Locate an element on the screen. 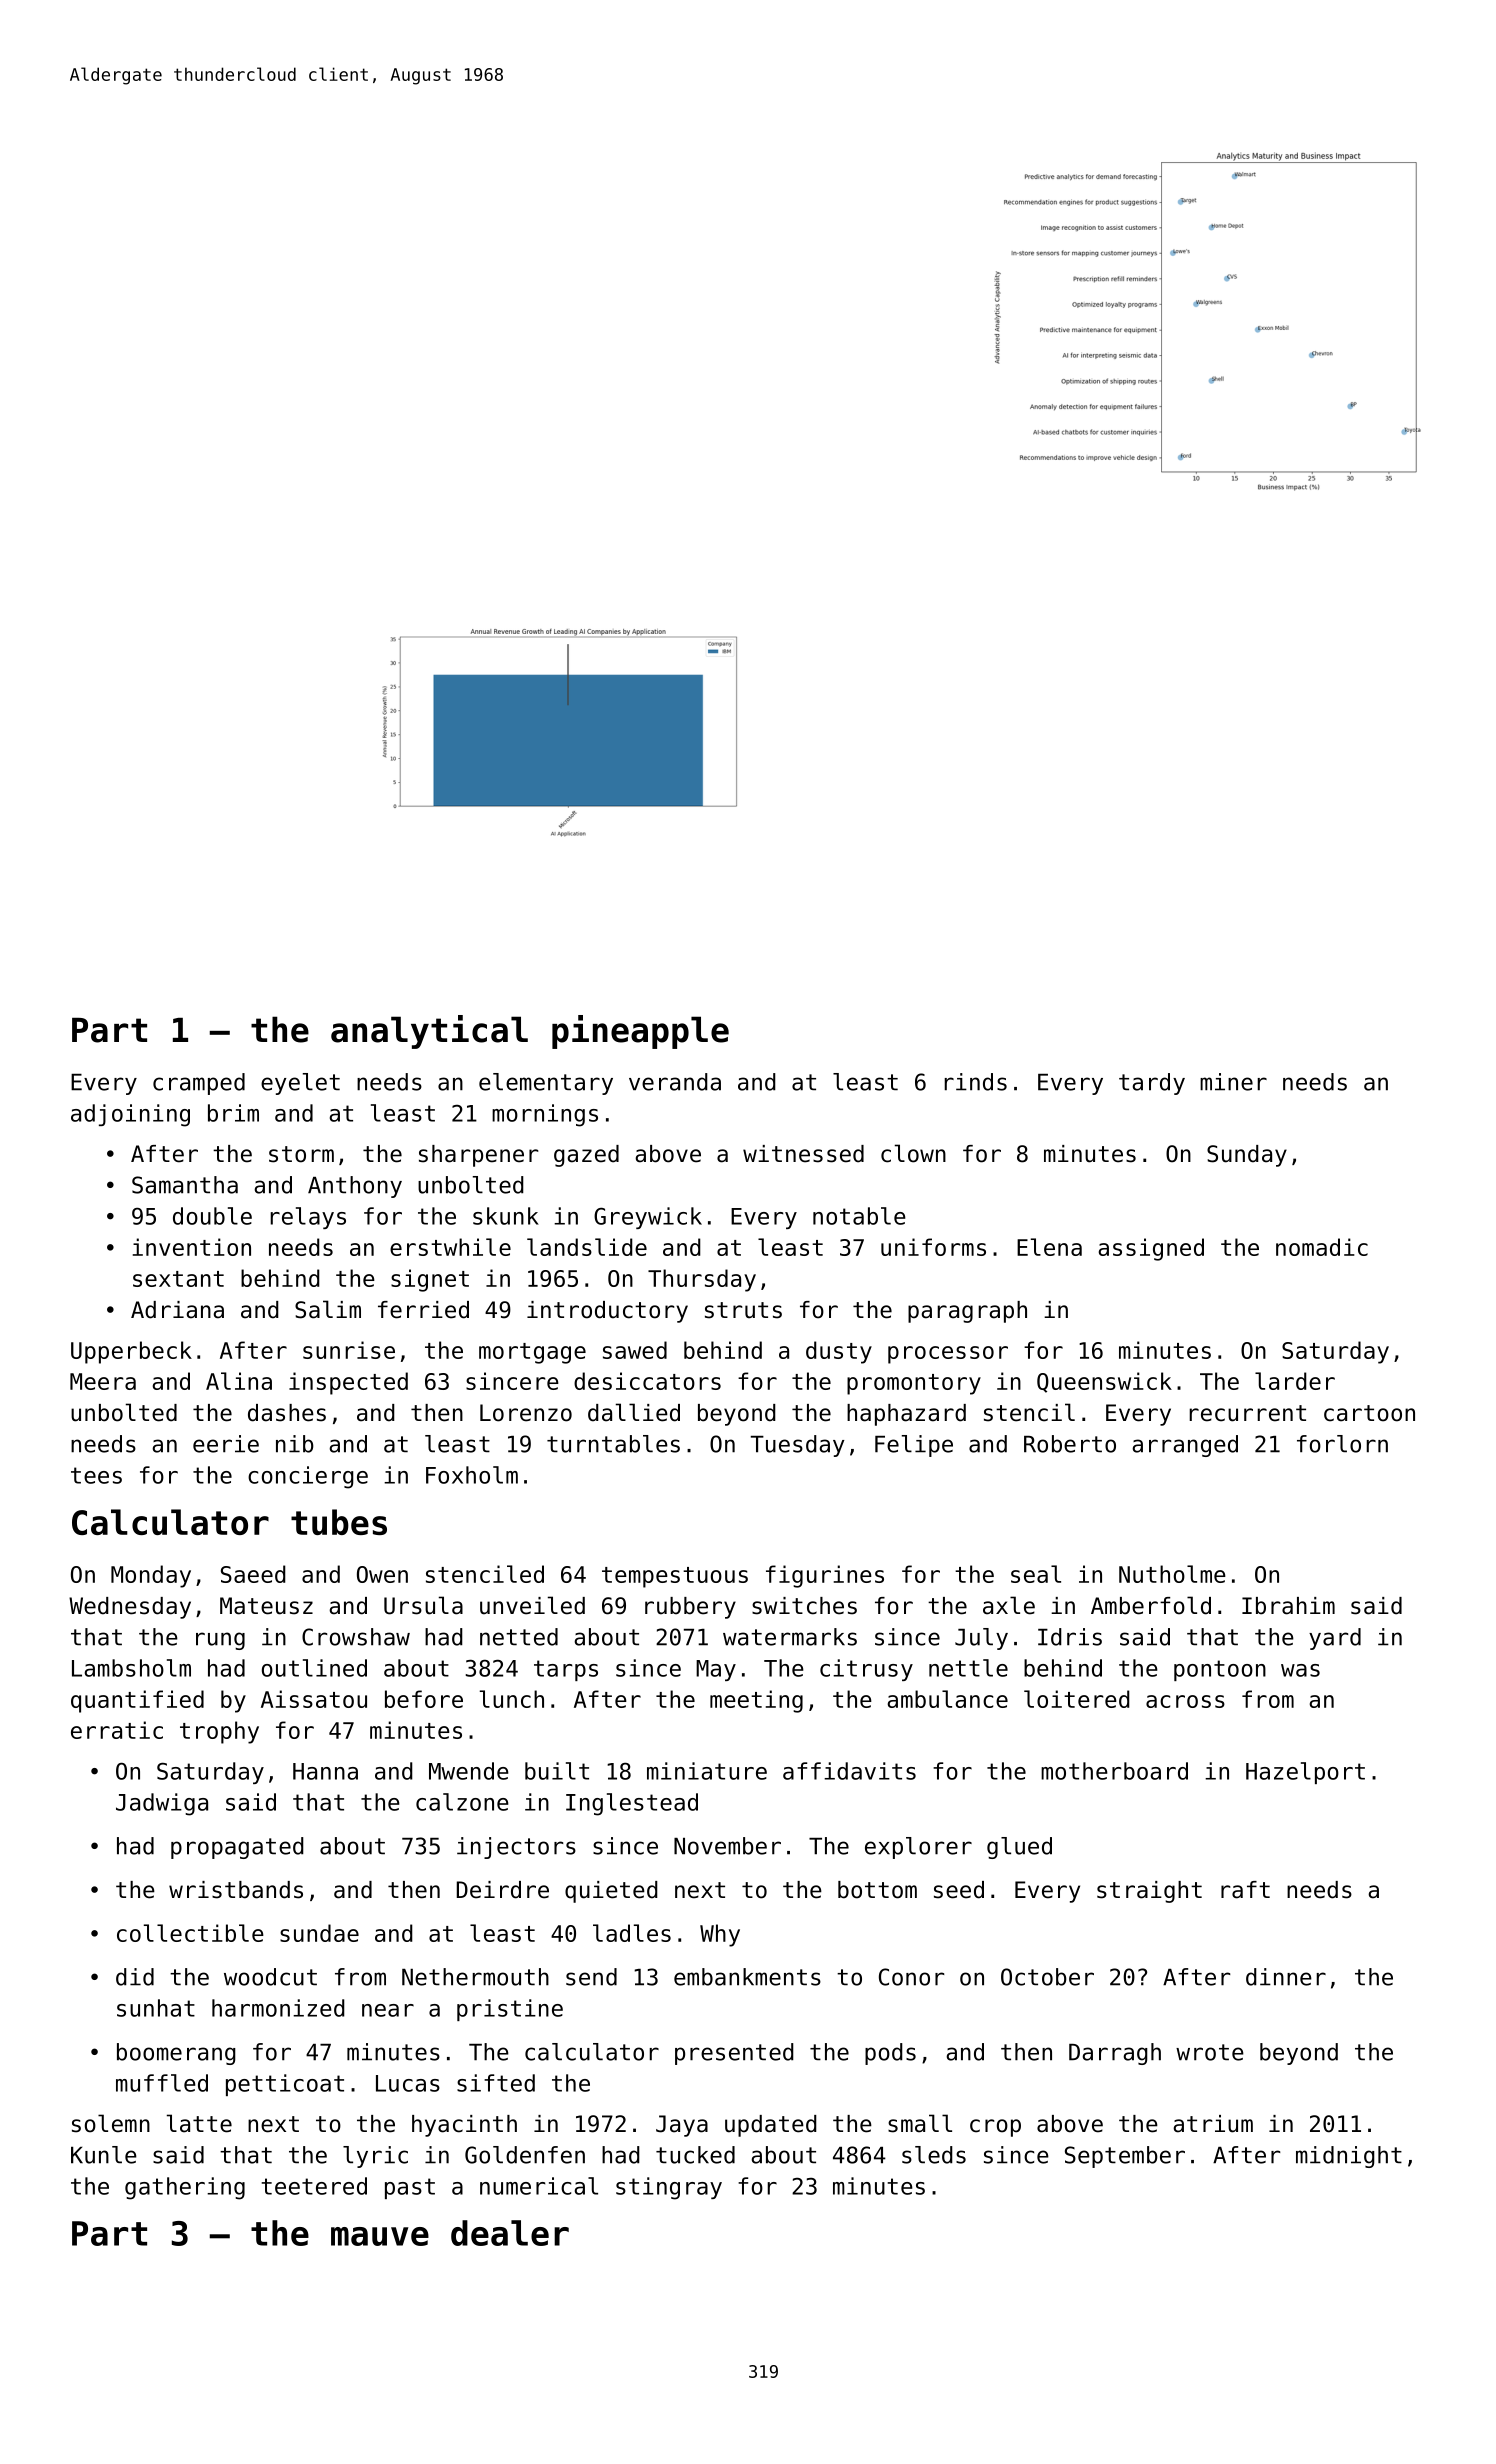  was is located at coordinates (1300, 1670).
